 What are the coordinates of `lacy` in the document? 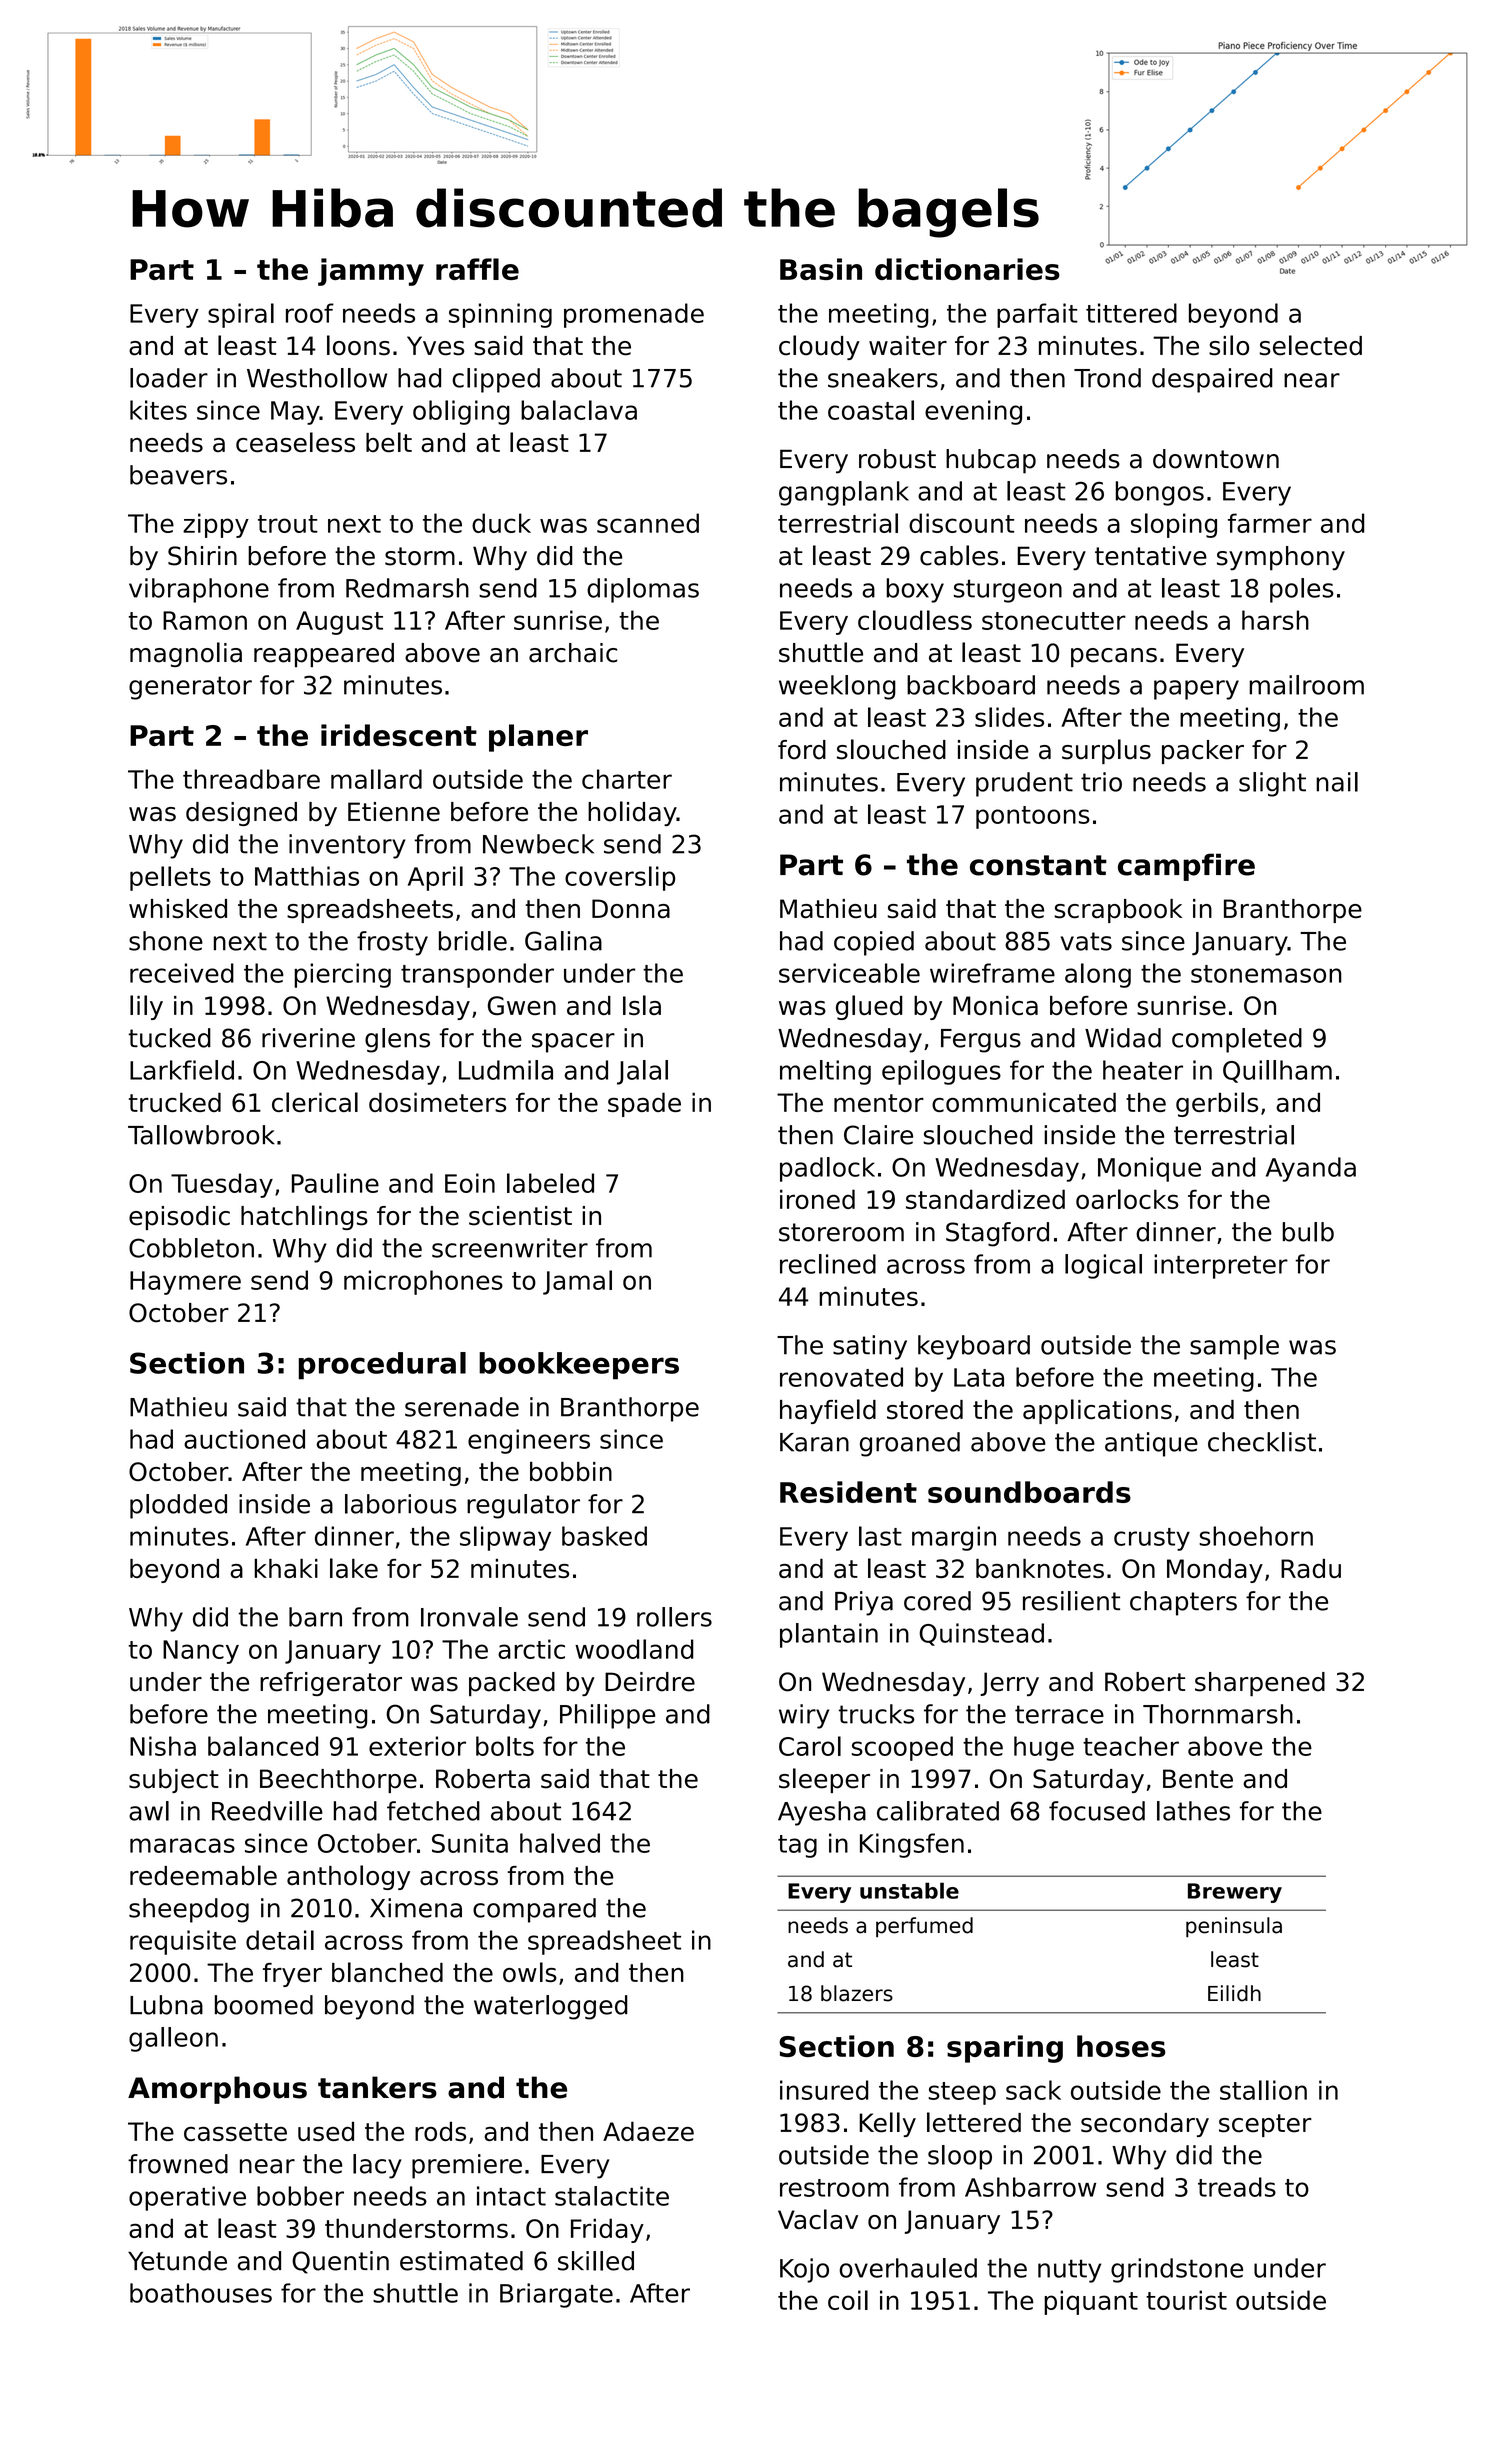 It's located at (377, 2166).
